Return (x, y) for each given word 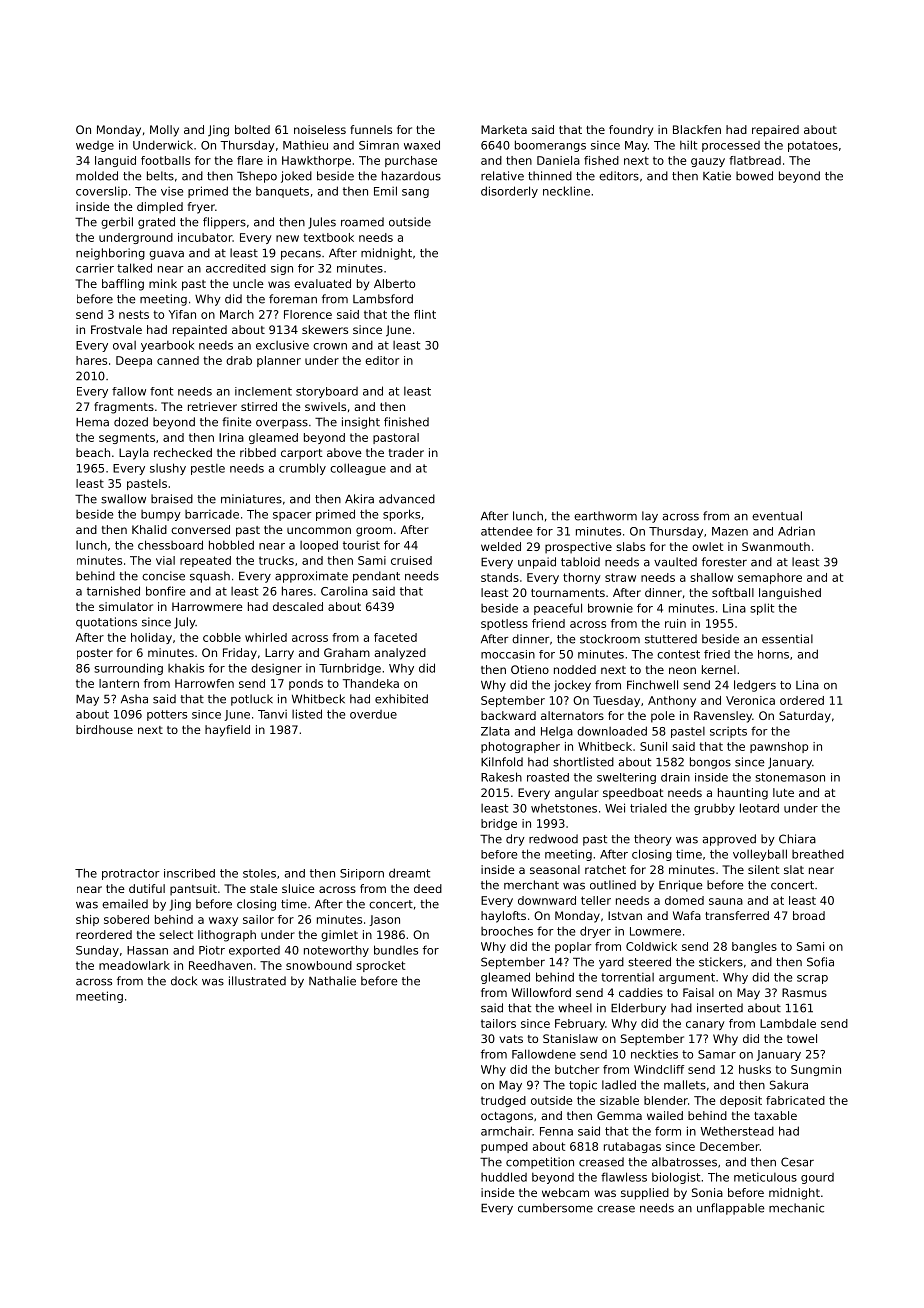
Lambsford (383, 299)
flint (425, 314)
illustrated (257, 981)
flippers (224, 223)
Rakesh (501, 777)
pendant (376, 577)
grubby (714, 809)
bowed (754, 176)
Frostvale (116, 329)
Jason (384, 920)
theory (653, 840)
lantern (119, 683)
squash (210, 577)
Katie (717, 176)
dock (184, 981)
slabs (630, 546)
